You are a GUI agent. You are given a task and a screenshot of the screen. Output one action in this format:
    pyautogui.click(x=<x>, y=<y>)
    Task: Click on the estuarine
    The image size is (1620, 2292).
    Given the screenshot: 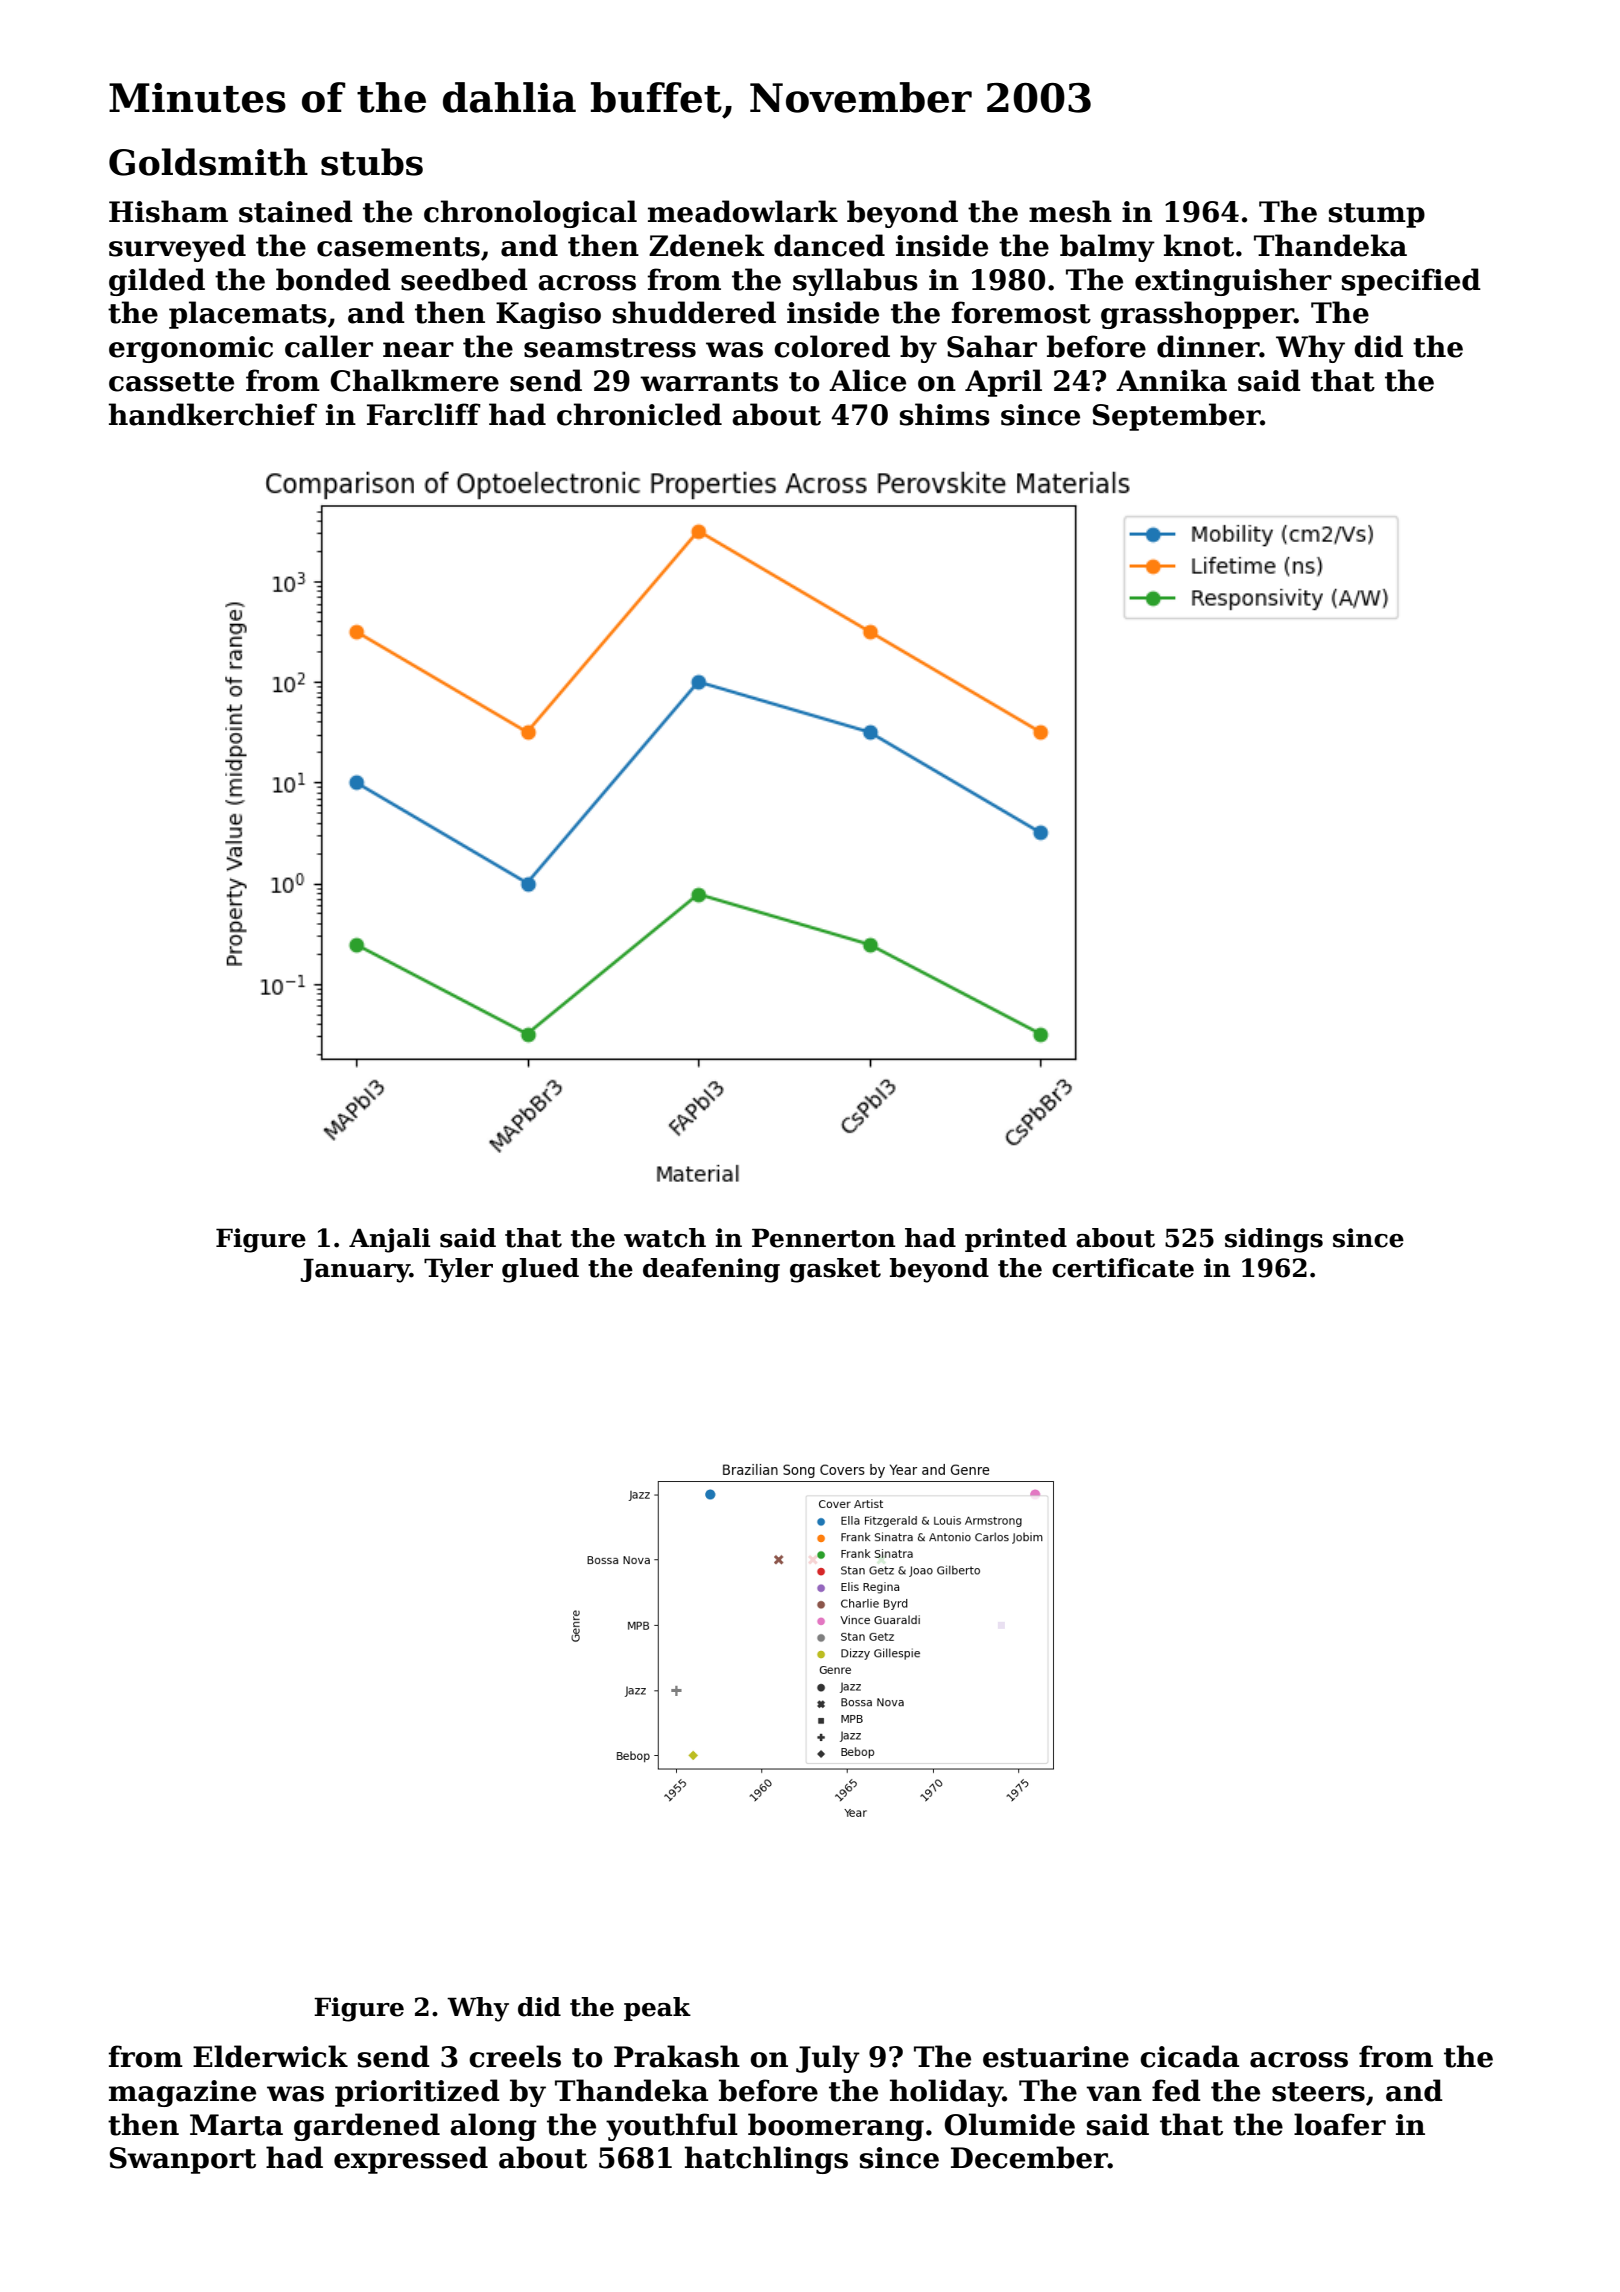 What is the action you would take?
    pyautogui.click(x=1056, y=2057)
